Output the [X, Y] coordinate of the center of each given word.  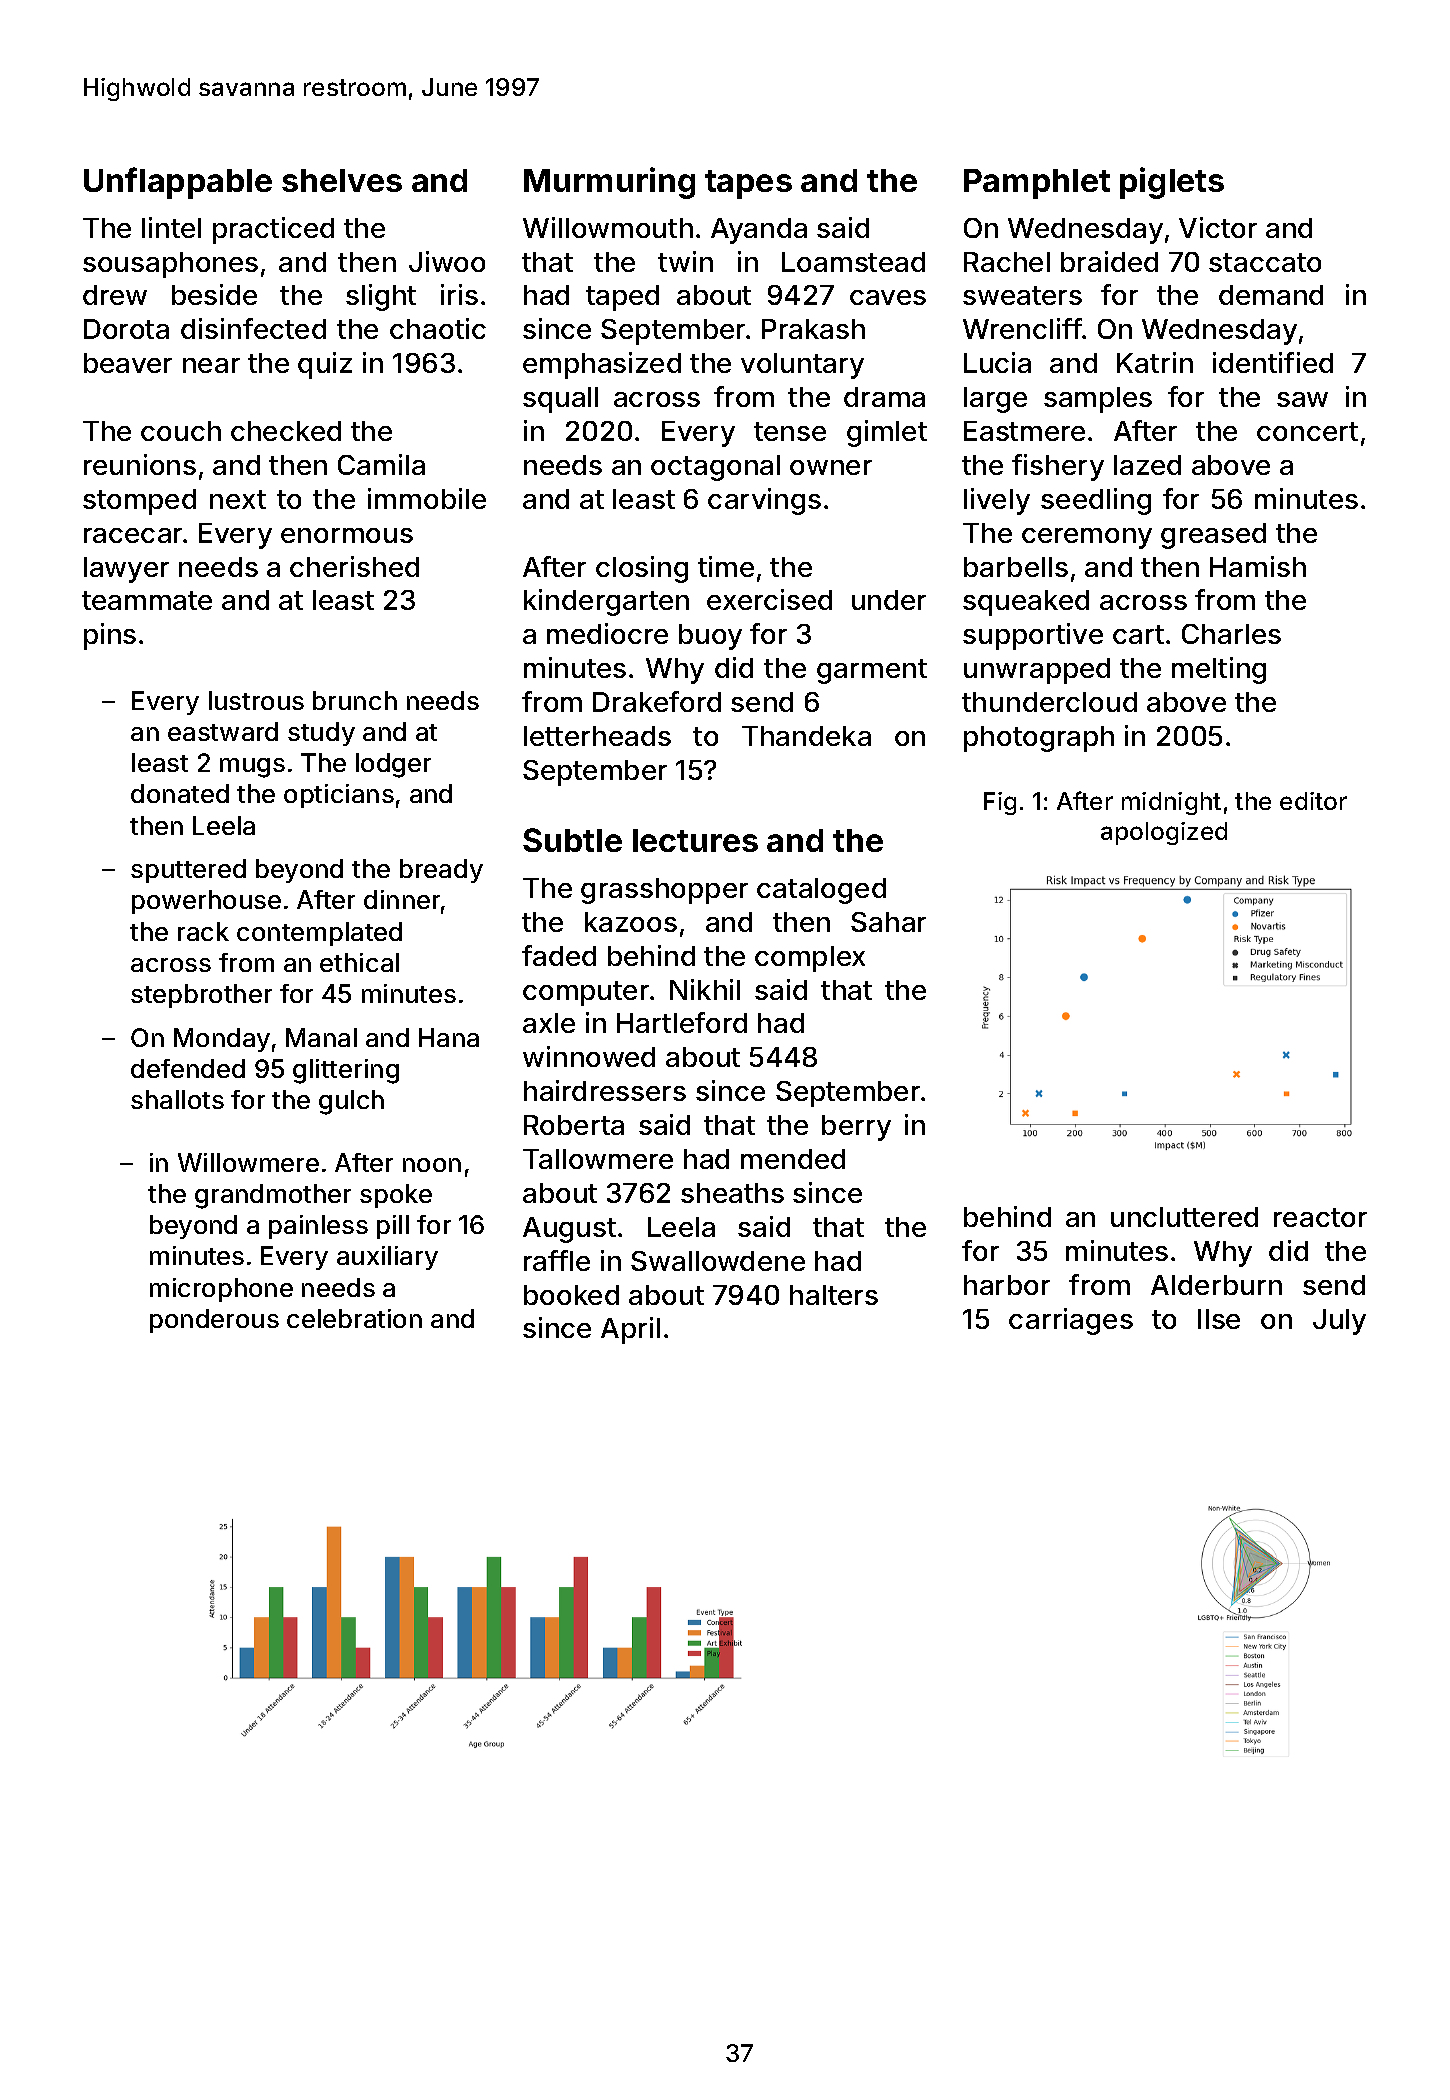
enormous [347, 535]
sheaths [732, 1193]
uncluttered [1184, 1217]
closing [642, 569]
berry [856, 1128]
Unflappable [178, 183]
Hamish [1258, 566]
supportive [1033, 636]
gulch [351, 1102]
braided [1109, 261]
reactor [1320, 1217]
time [726, 566]
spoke [396, 1196]
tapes [748, 184]
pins [110, 636]
